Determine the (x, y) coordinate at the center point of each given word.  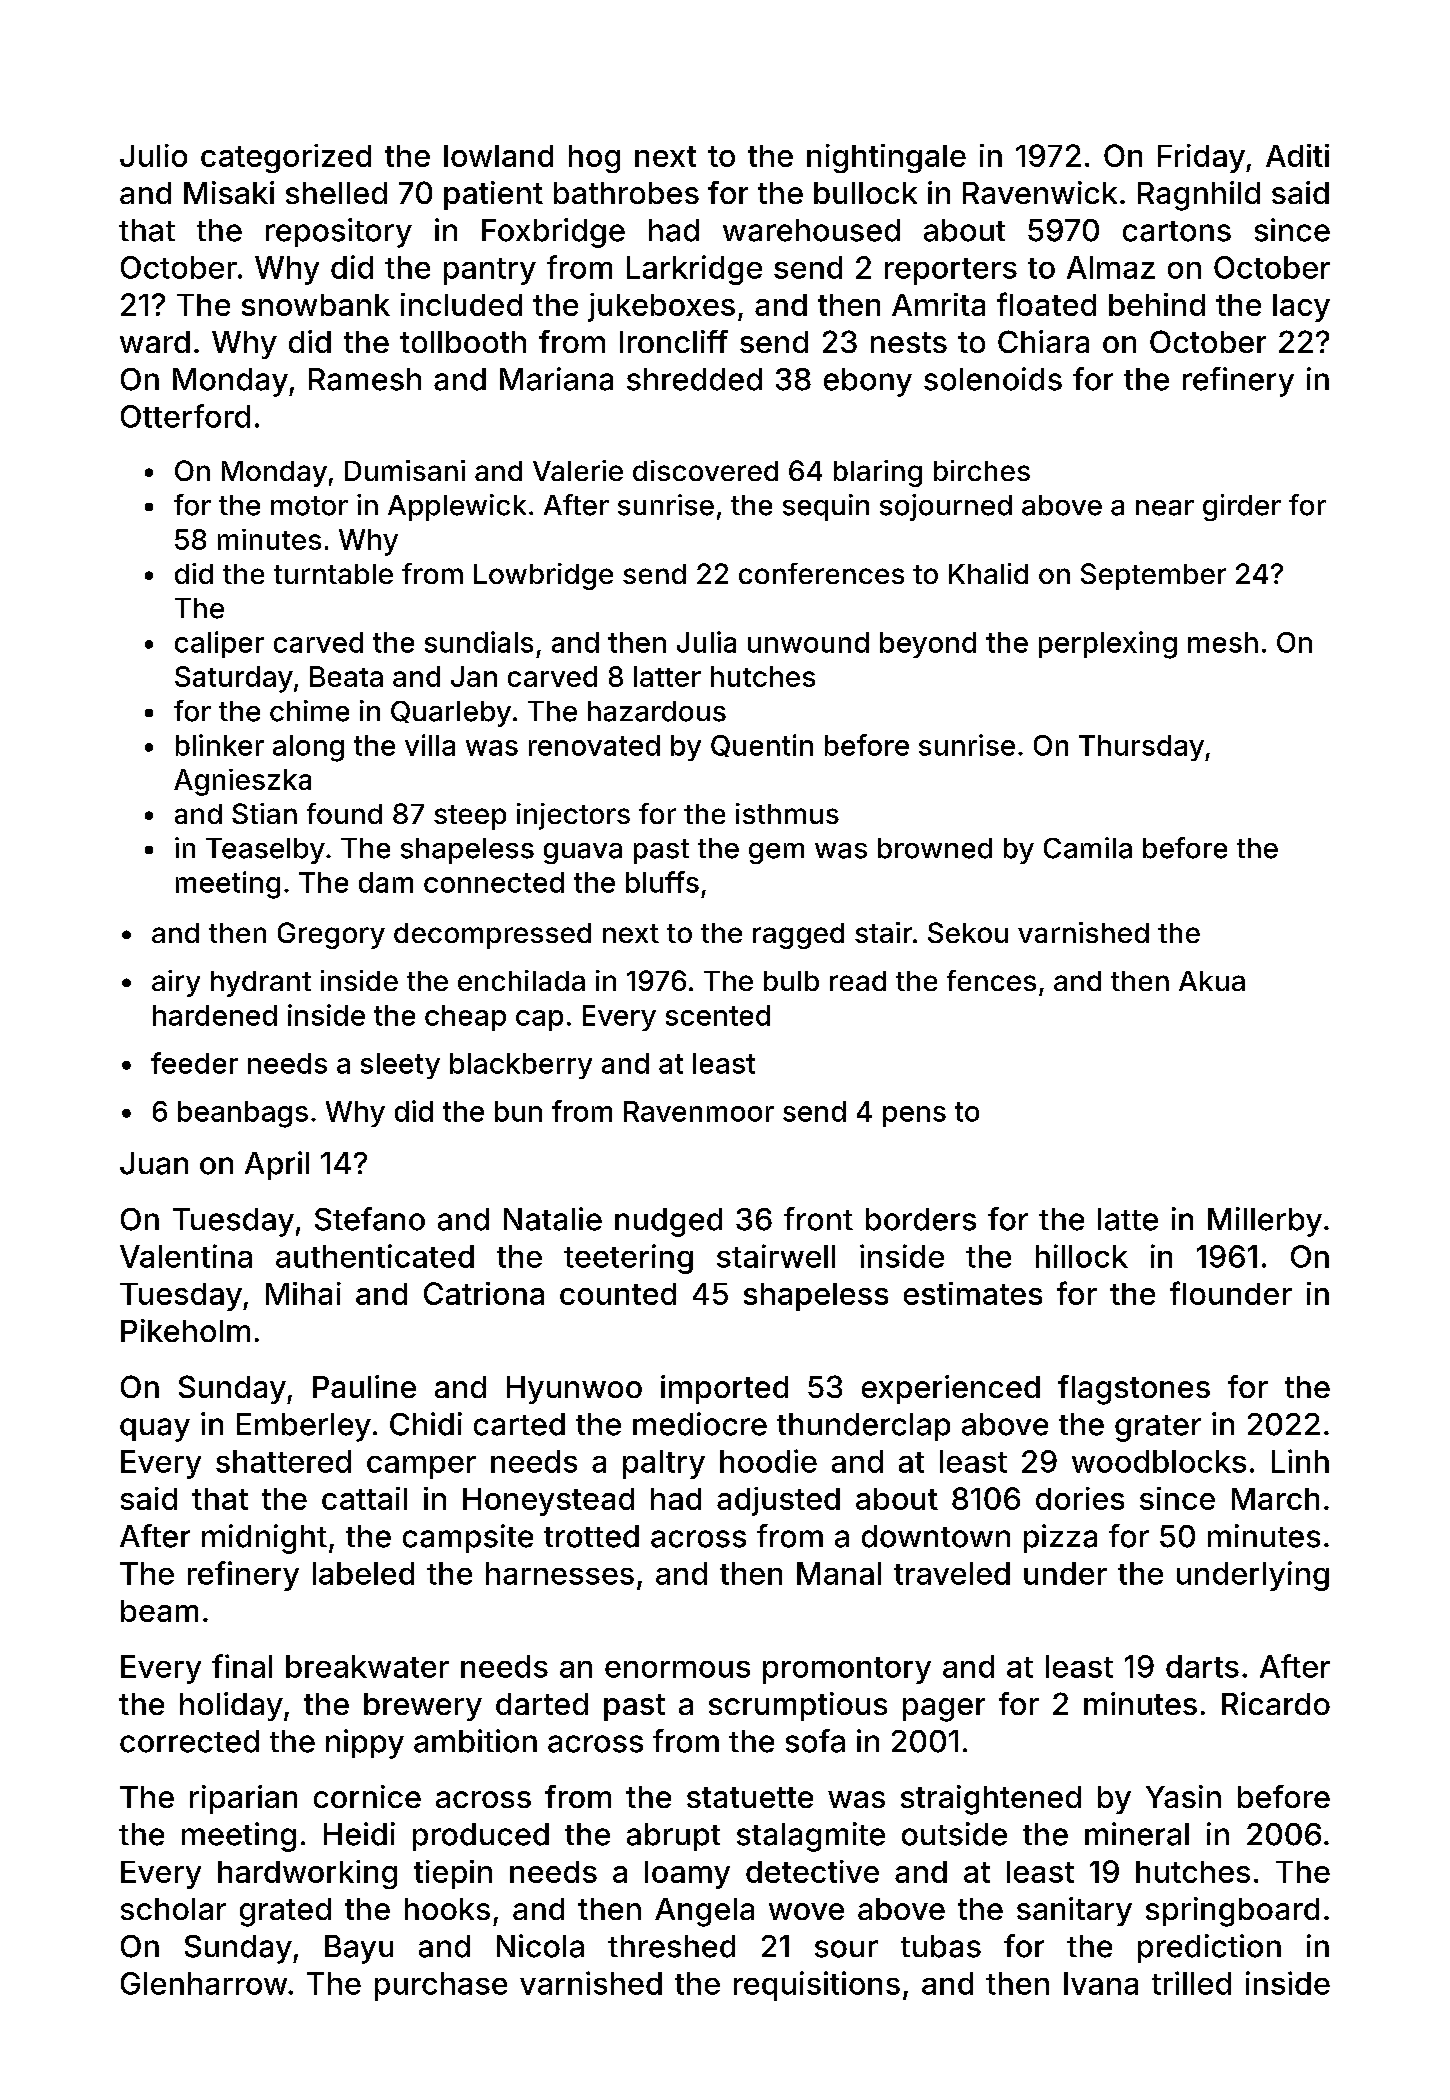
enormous (677, 1669)
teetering (628, 1259)
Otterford (185, 416)
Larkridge (694, 270)
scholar (173, 1909)
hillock (1082, 1256)
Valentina (186, 1256)
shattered (283, 1461)
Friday (1201, 158)
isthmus (787, 813)
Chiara (1043, 341)
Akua (1212, 981)
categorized (286, 158)
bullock (865, 193)
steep (470, 817)
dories (1080, 1498)
